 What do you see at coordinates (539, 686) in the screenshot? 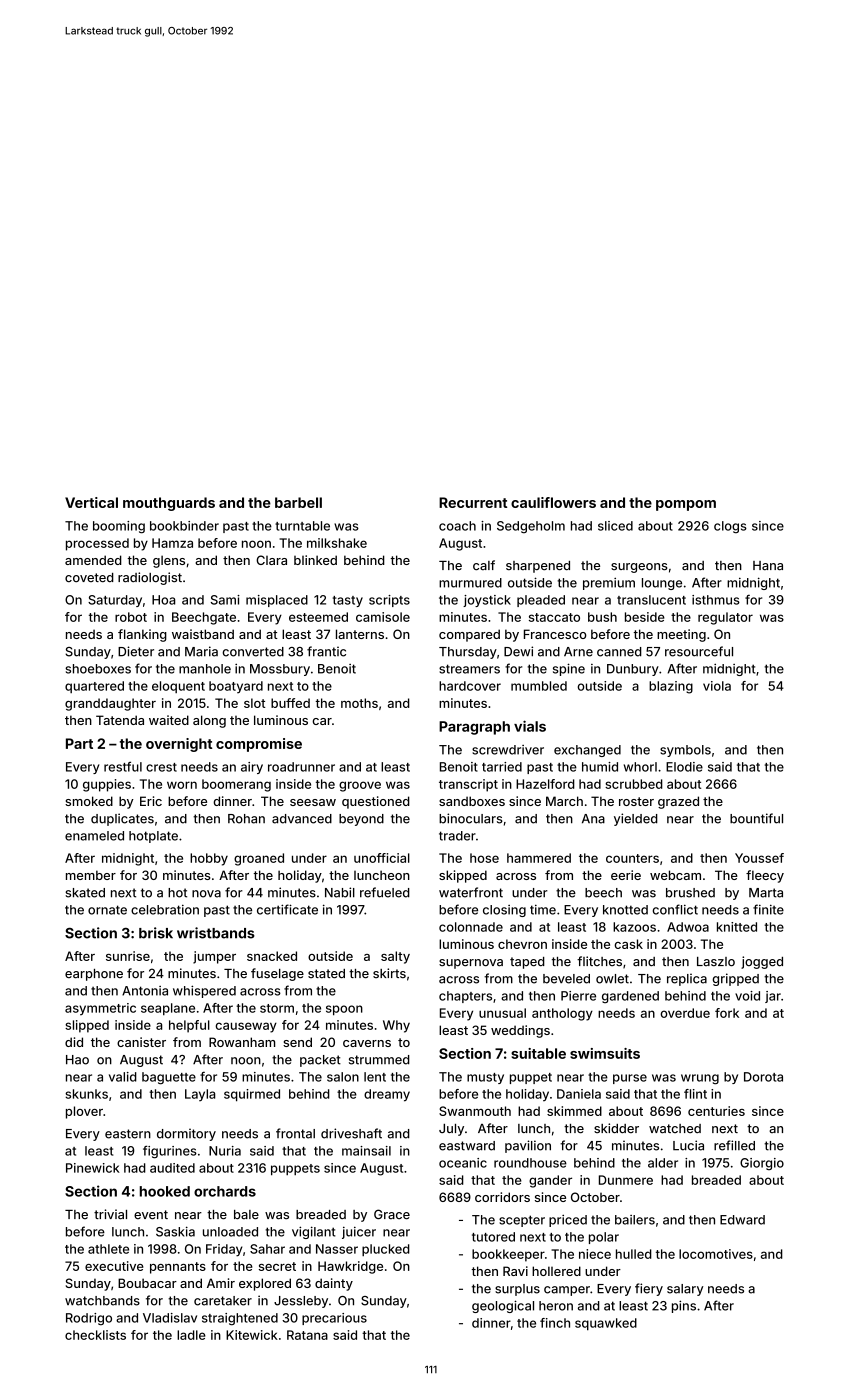
I see `mumbled` at bounding box center [539, 686].
